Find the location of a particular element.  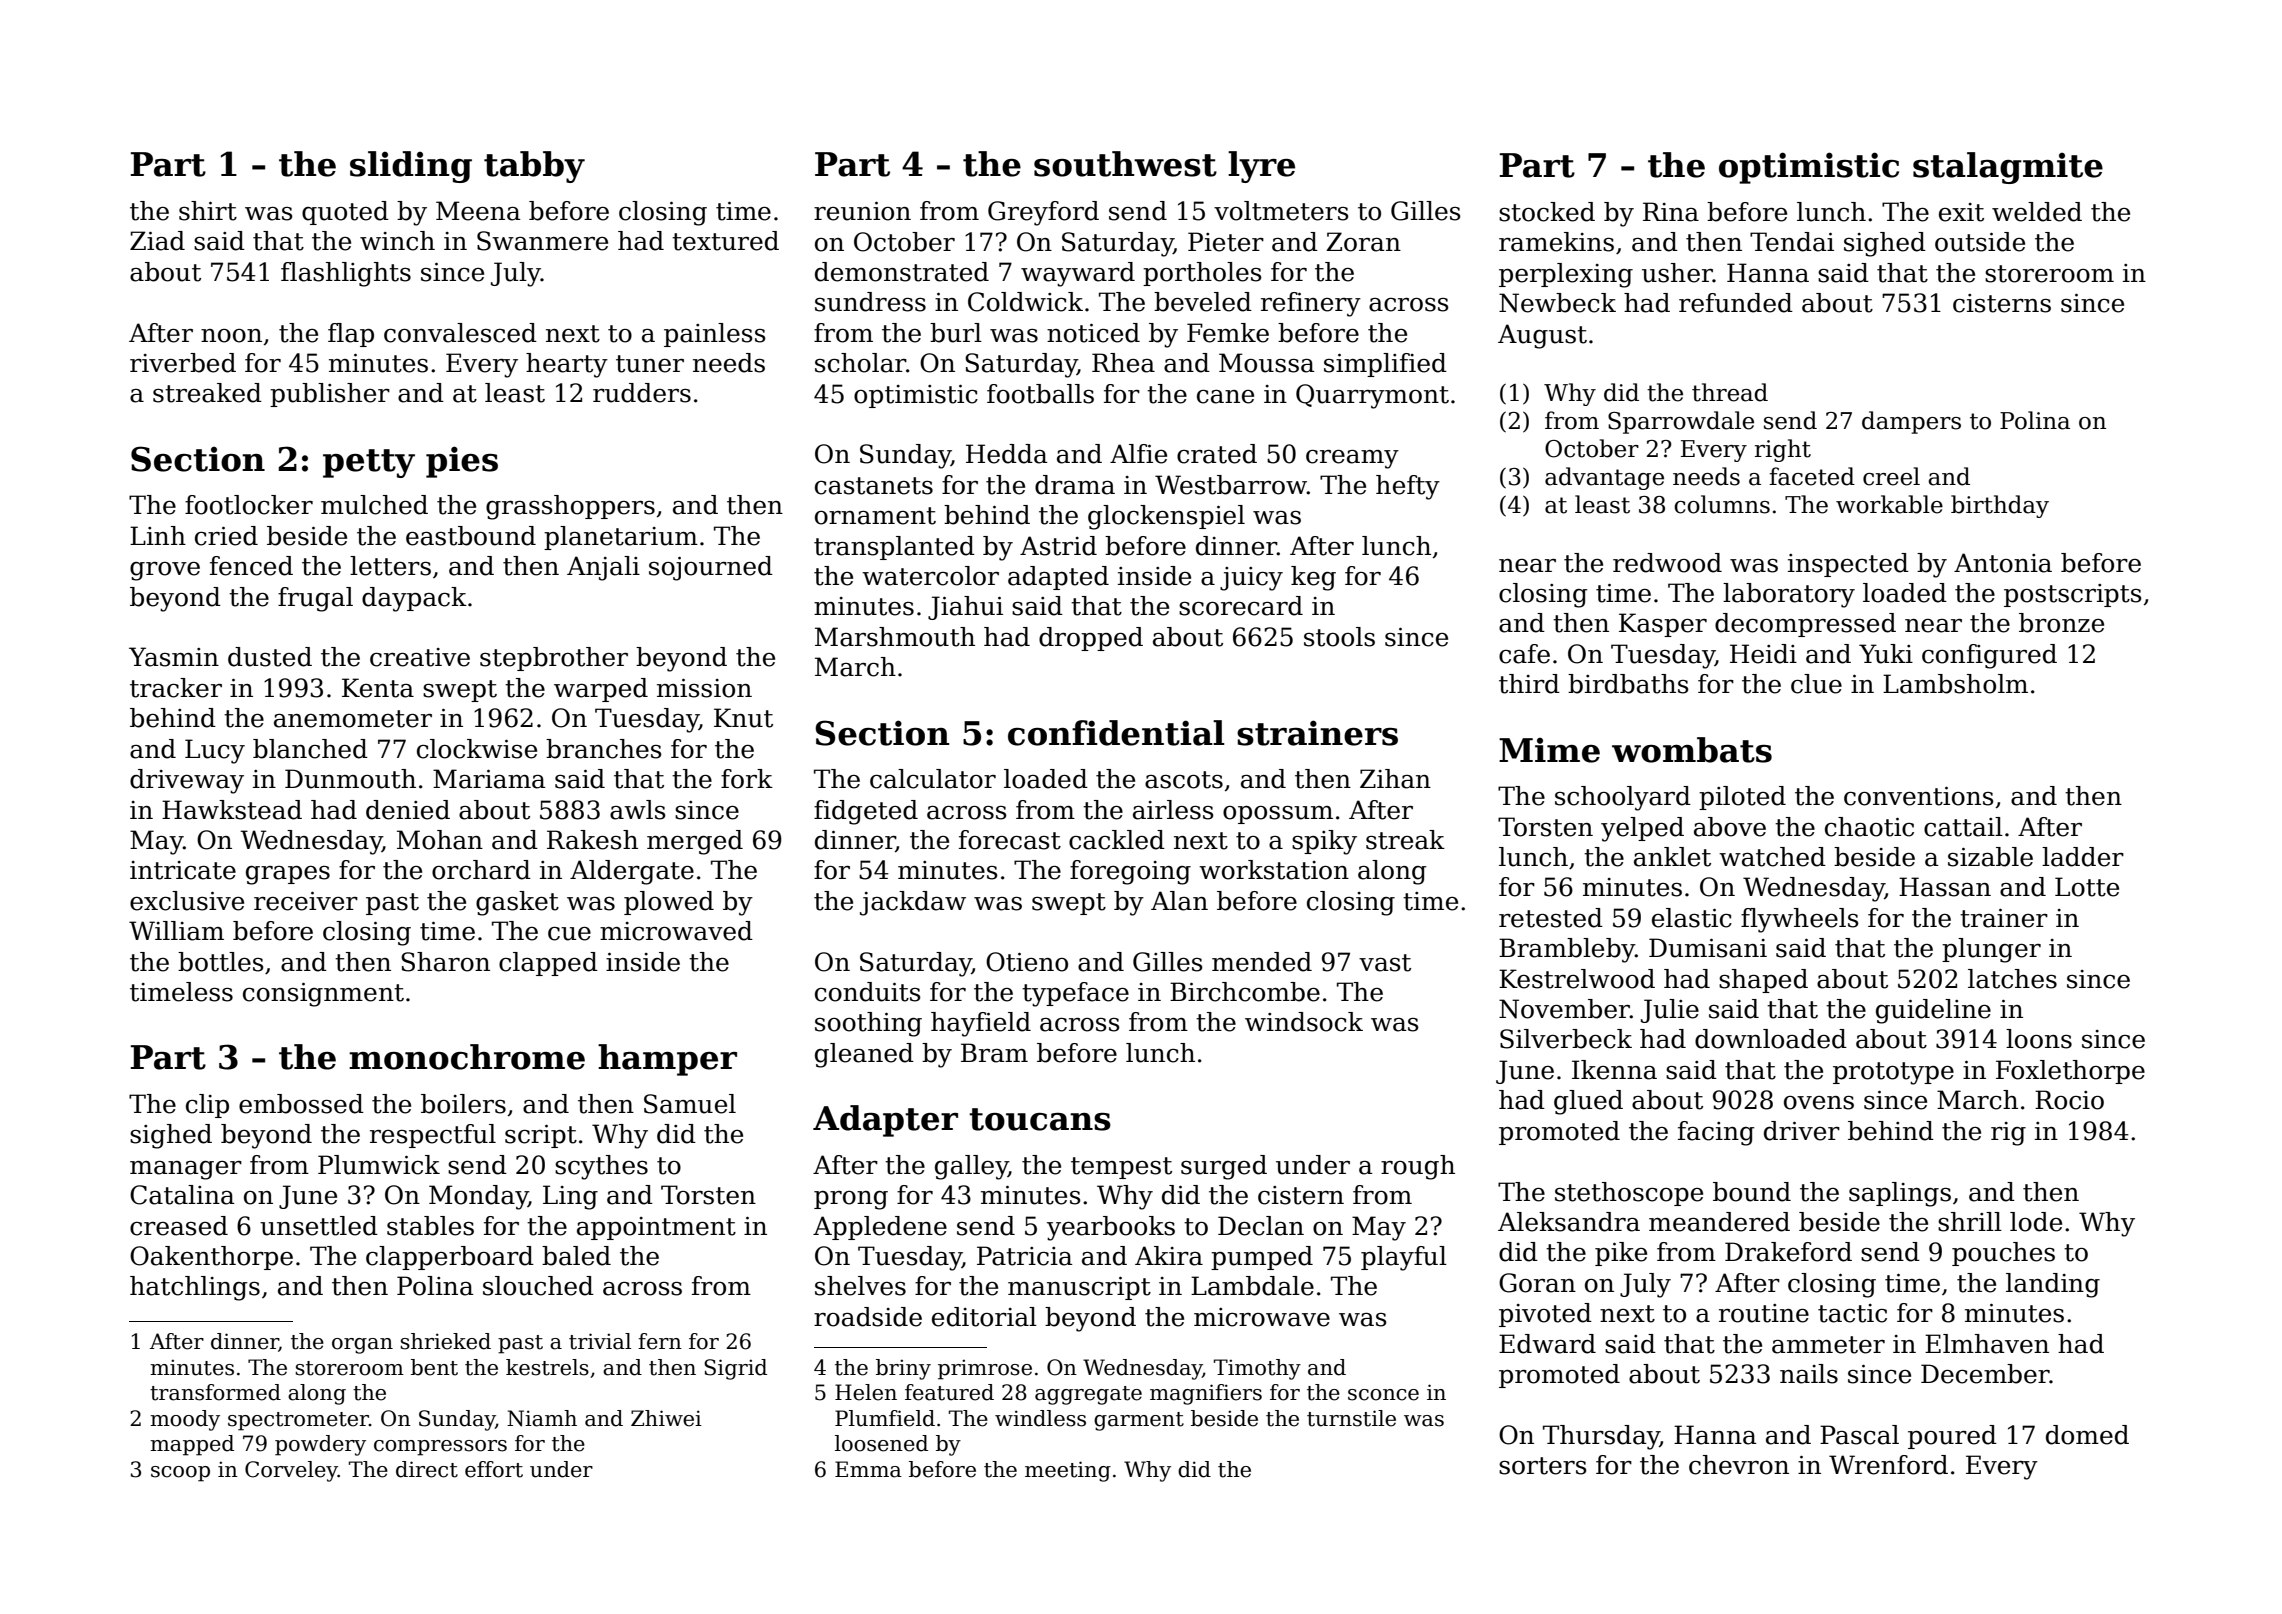

fidgeted is located at coordinates (866, 812).
